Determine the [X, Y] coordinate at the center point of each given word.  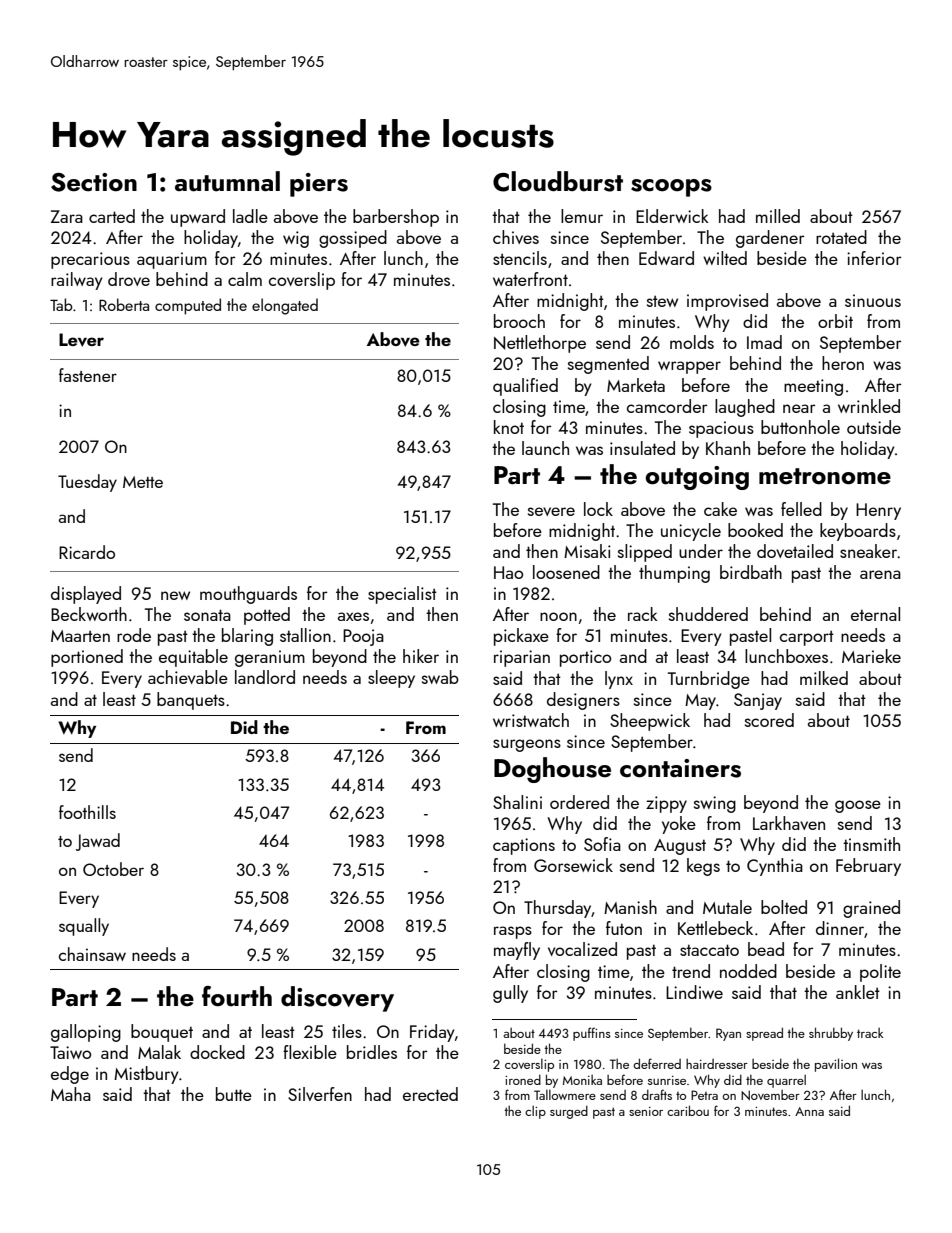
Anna [809, 1111]
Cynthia [775, 867]
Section [94, 182]
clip [535, 1112]
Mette [143, 482]
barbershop [396, 218]
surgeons [527, 745]
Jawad [98, 842]
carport [807, 638]
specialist [402, 595]
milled [778, 216]
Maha [71, 1094]
